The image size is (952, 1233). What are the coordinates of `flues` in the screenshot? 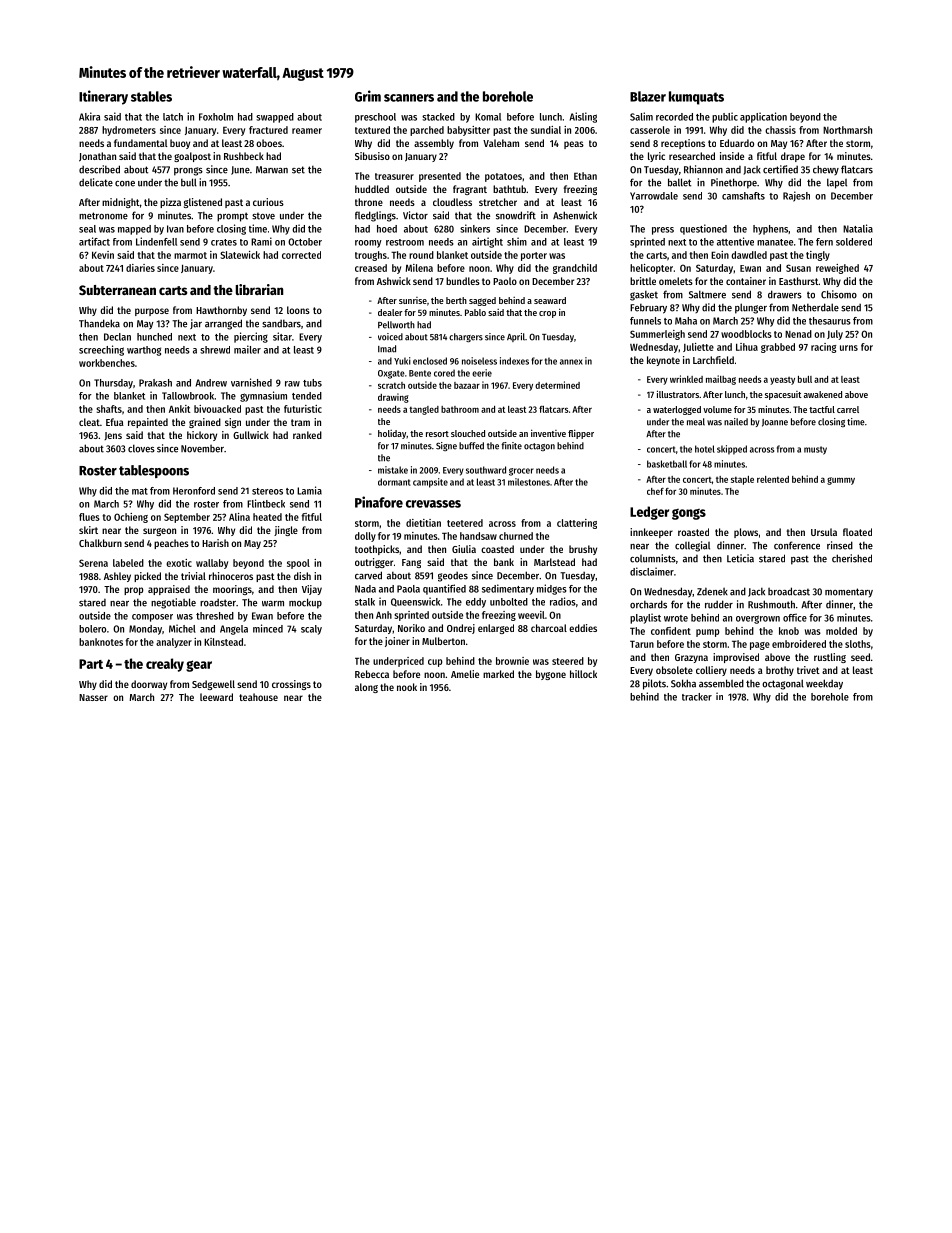 It's located at (89, 517).
